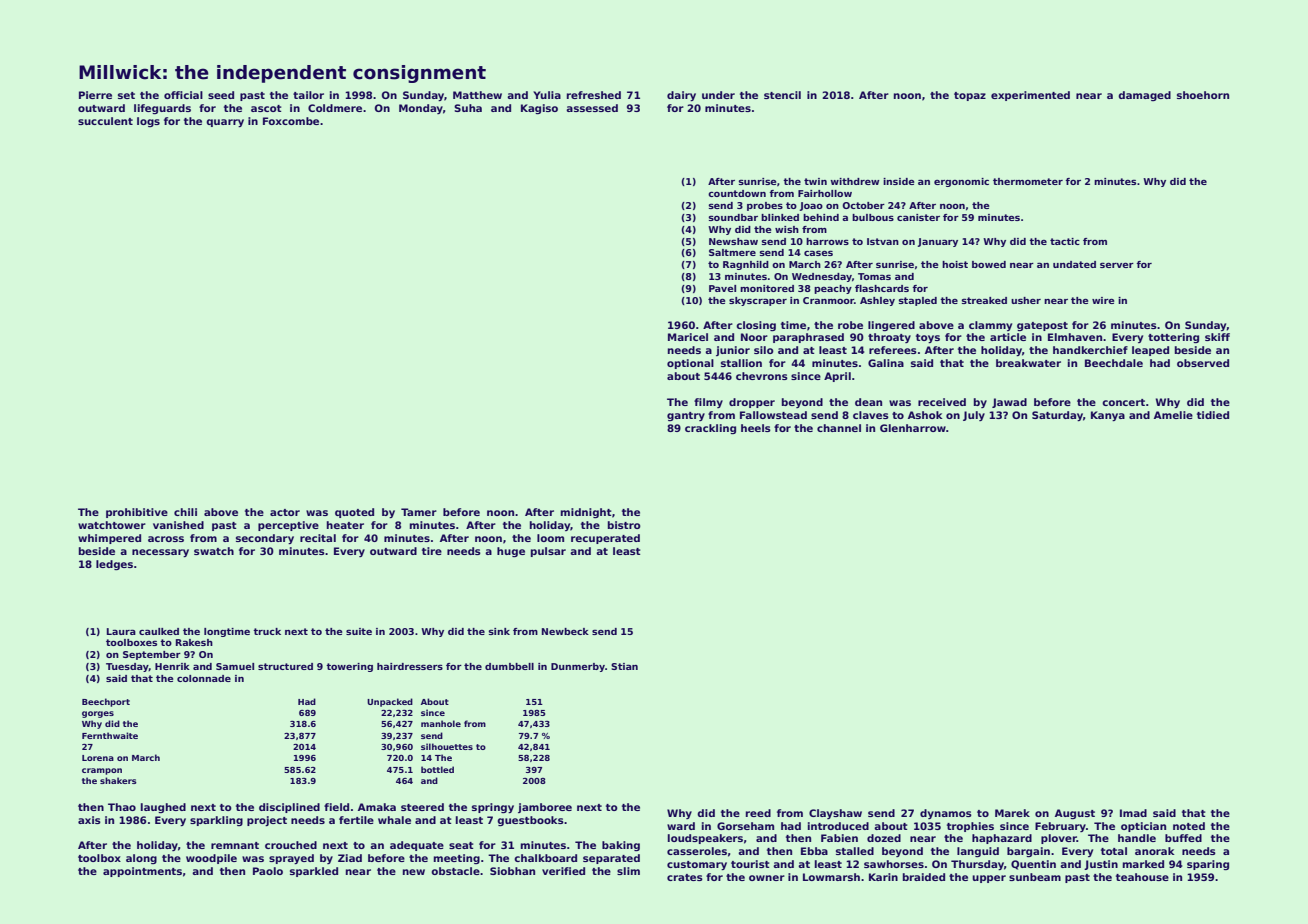 Image resolution: width=1308 pixels, height=924 pixels. Describe the element at coordinates (159, 631) in the page. I see `caulked` at that location.
